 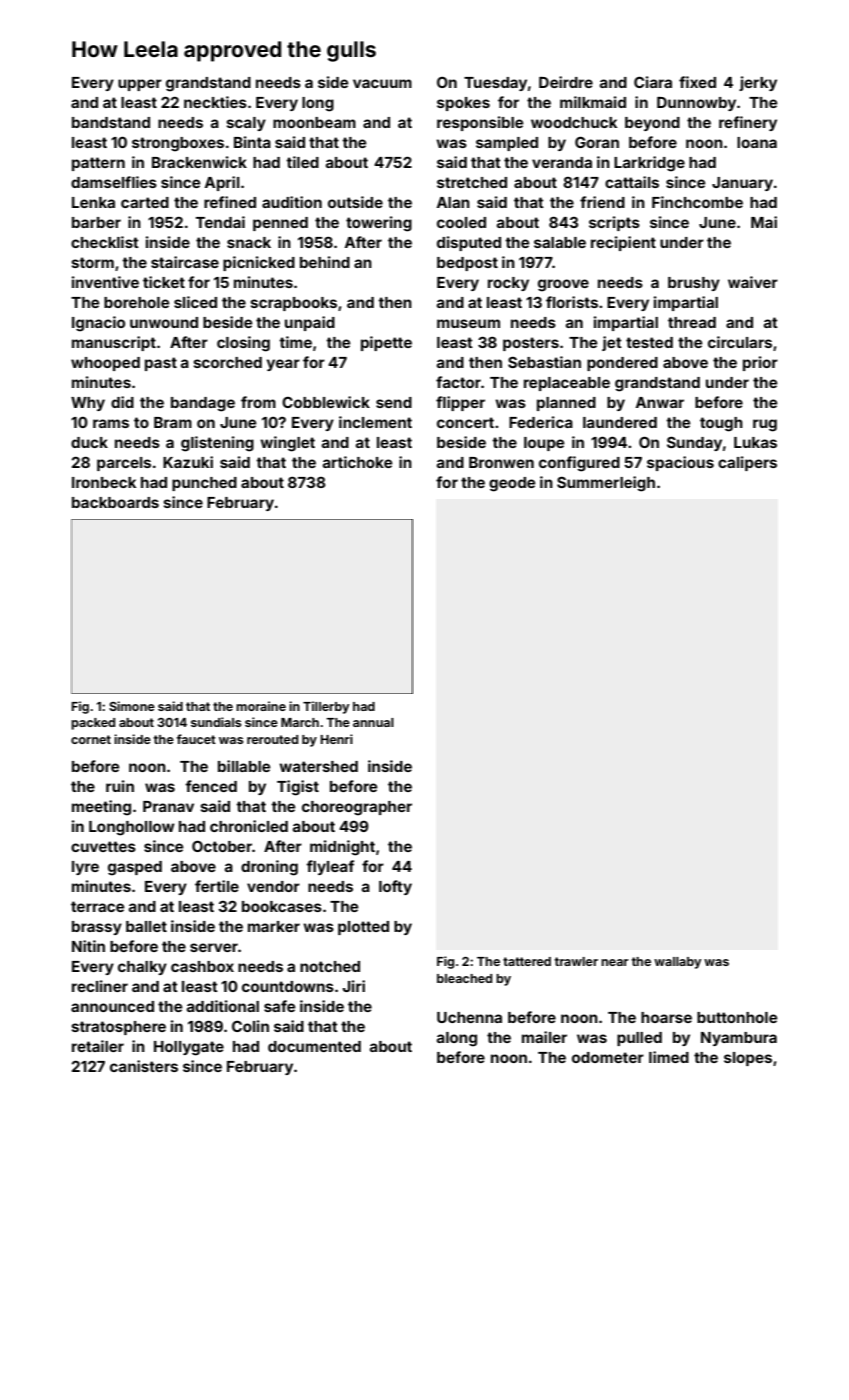 What do you see at coordinates (164, 282) in the document?
I see `ticket` at bounding box center [164, 282].
